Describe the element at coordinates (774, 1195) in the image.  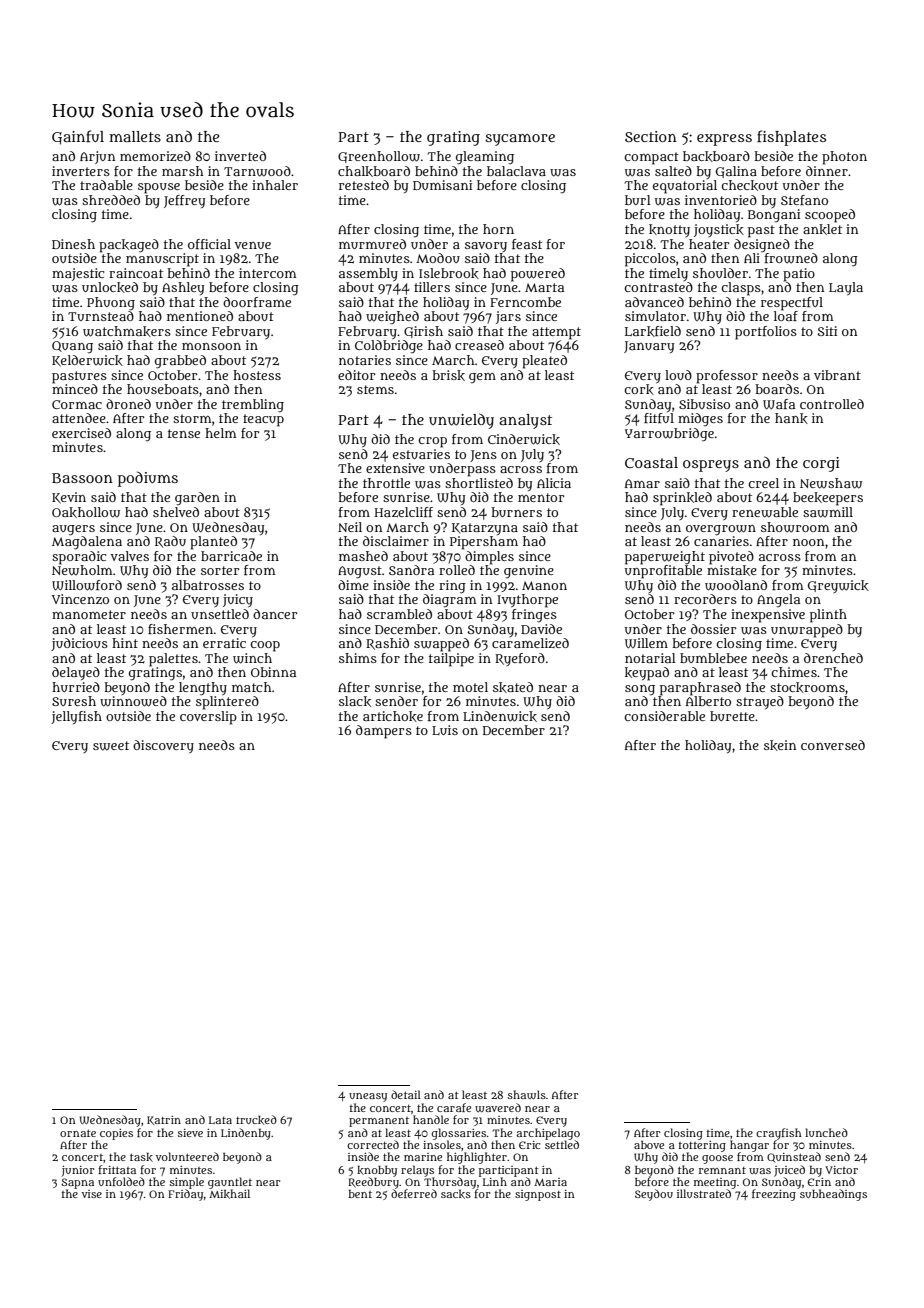
I see `freezing` at that location.
